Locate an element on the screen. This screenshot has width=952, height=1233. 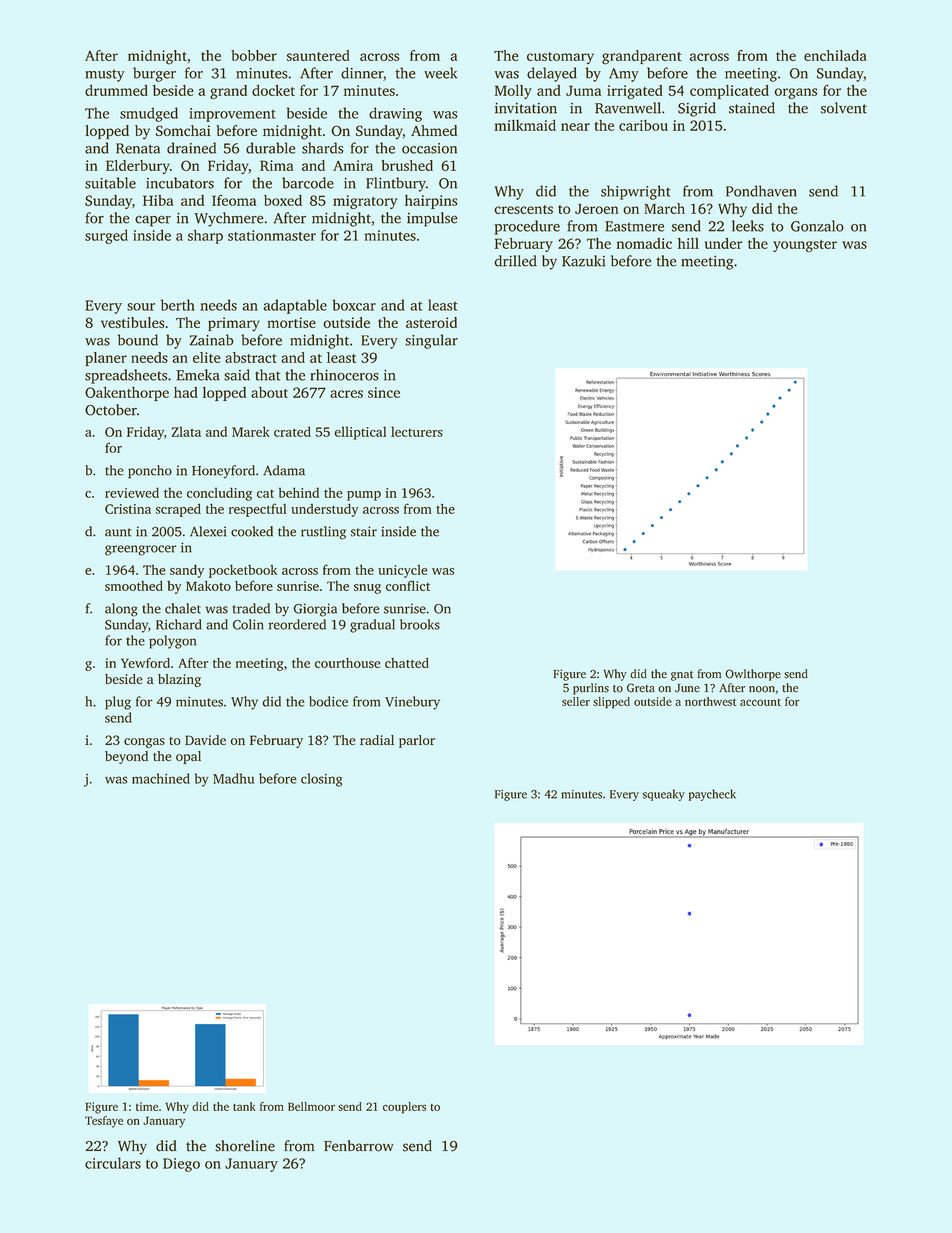
squeaky is located at coordinates (664, 795).
